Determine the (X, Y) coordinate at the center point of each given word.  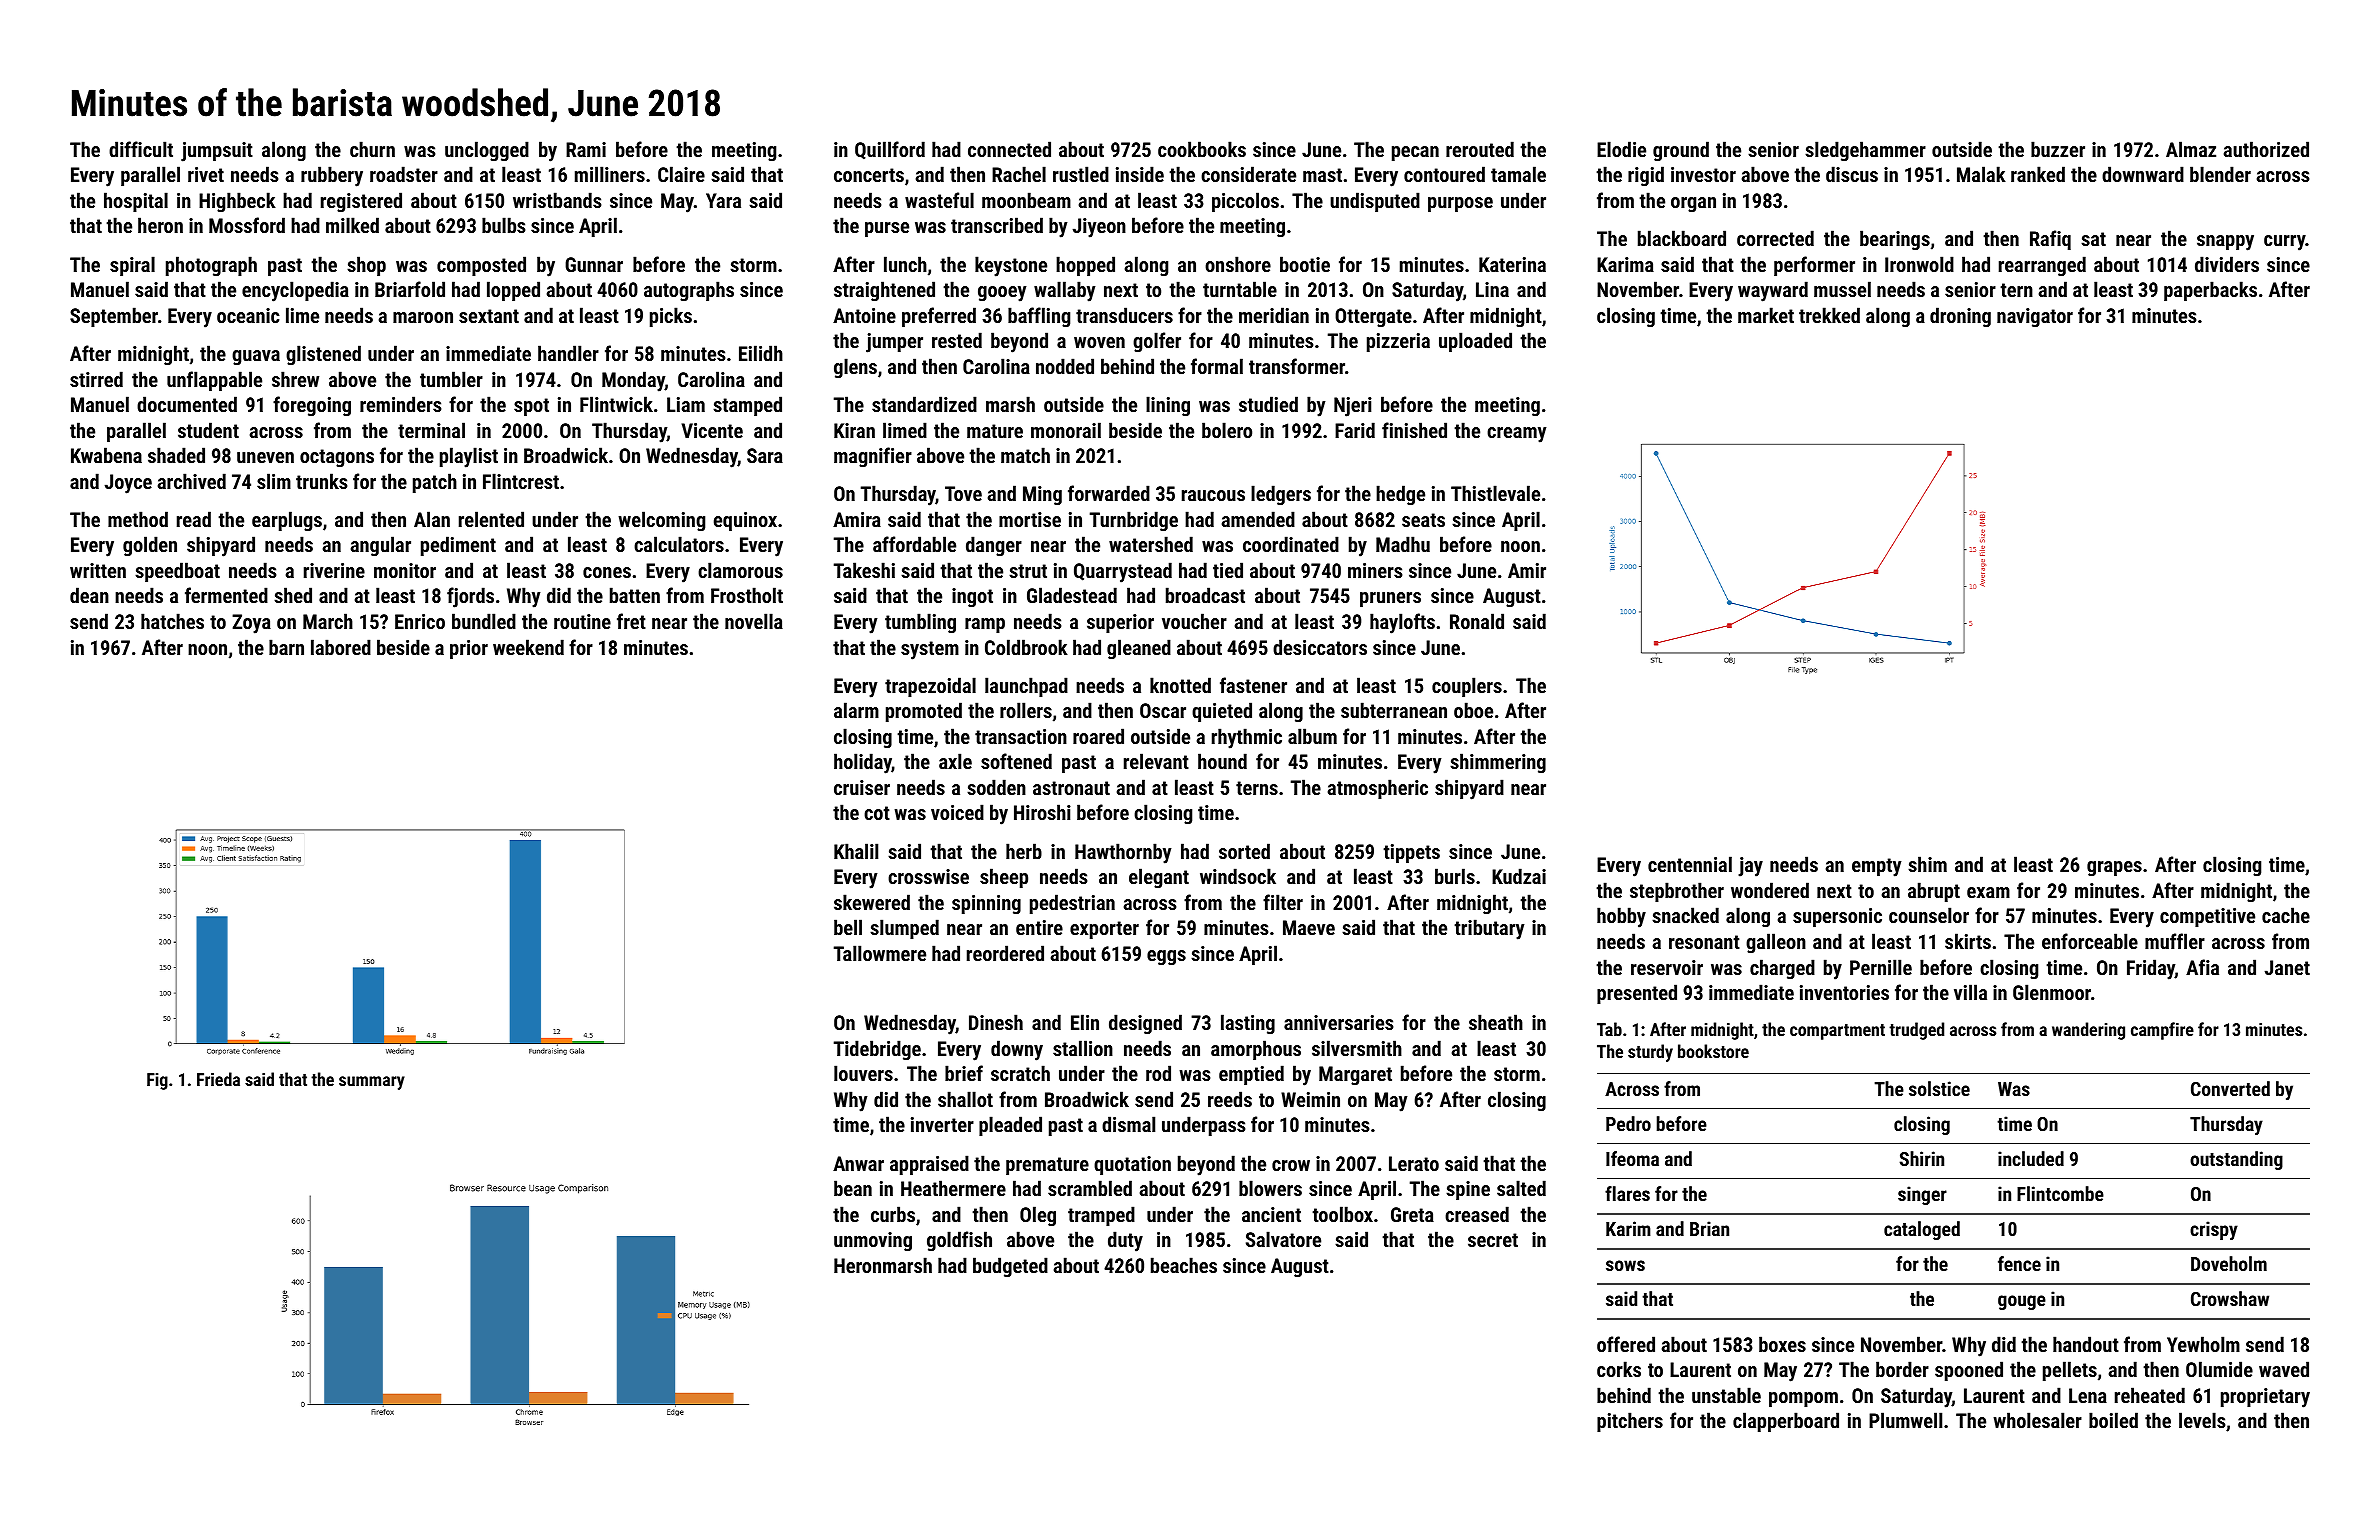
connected (1009, 149)
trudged (1916, 1031)
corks (1619, 1369)
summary (372, 1083)
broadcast (1205, 595)
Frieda (218, 1079)
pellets (2070, 1371)
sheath (1496, 1022)
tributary (1489, 929)
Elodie (1621, 149)
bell (848, 927)
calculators (679, 544)
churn (372, 149)
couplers (1467, 687)
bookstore (1713, 1051)
